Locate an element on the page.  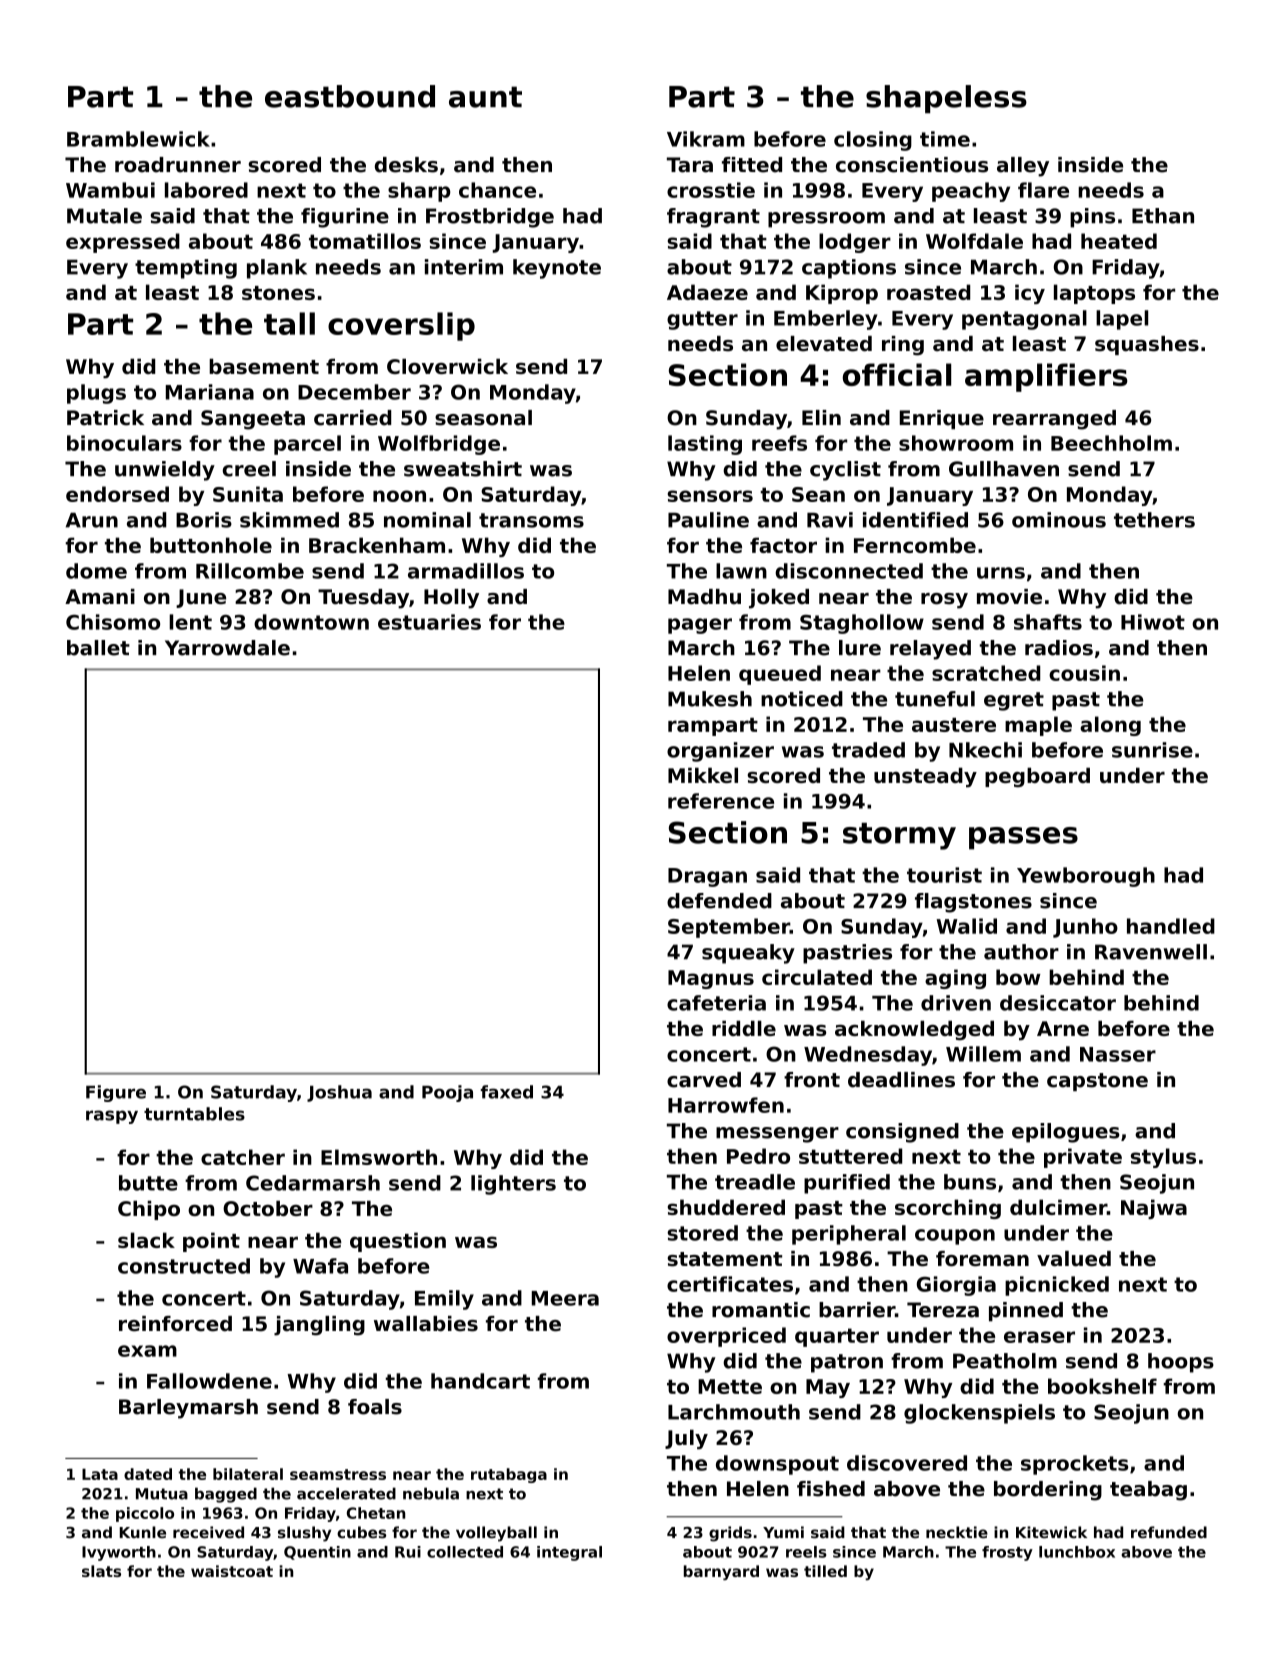
barnyard is located at coordinates (721, 1572).
